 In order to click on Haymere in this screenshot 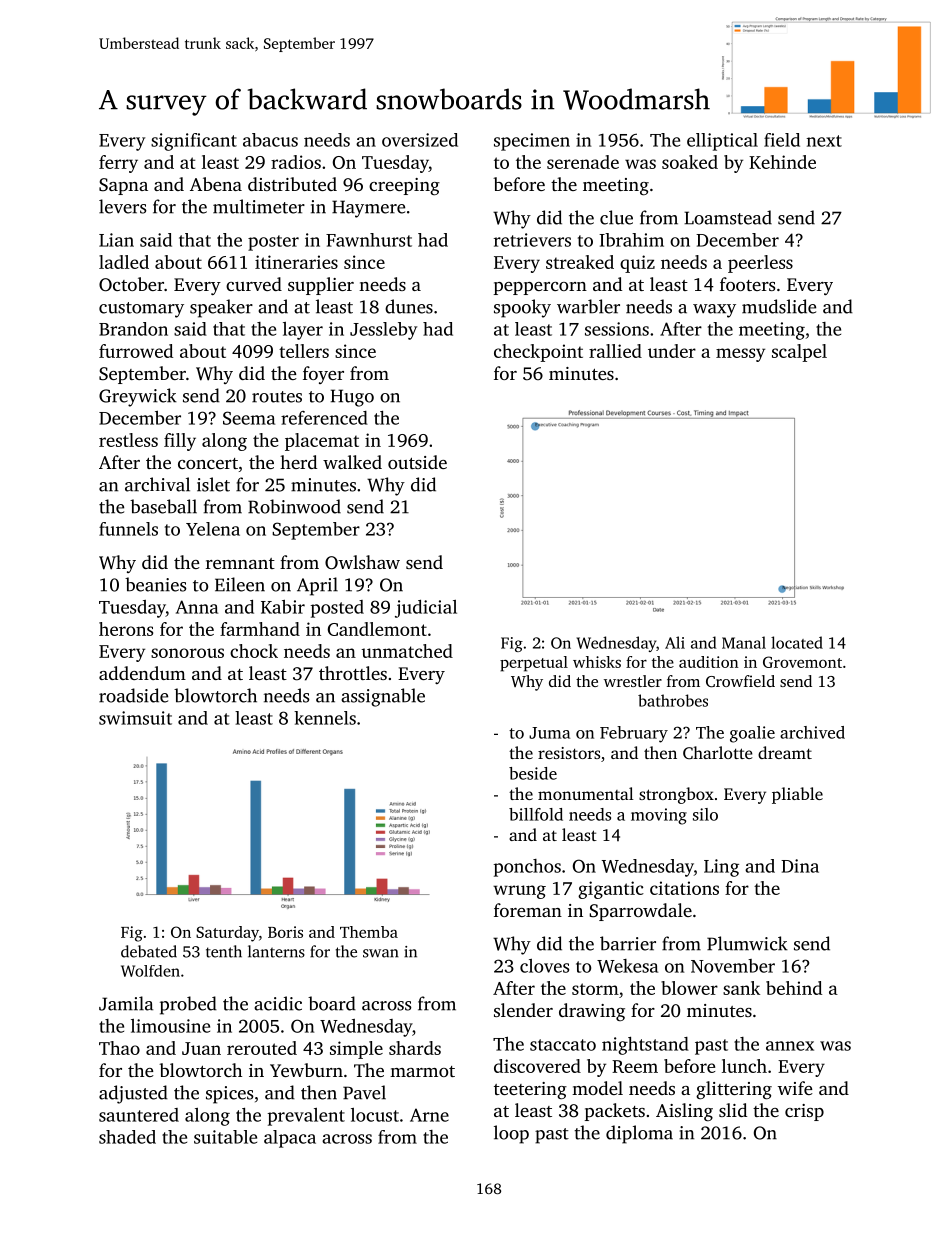, I will do `click(368, 209)`.
